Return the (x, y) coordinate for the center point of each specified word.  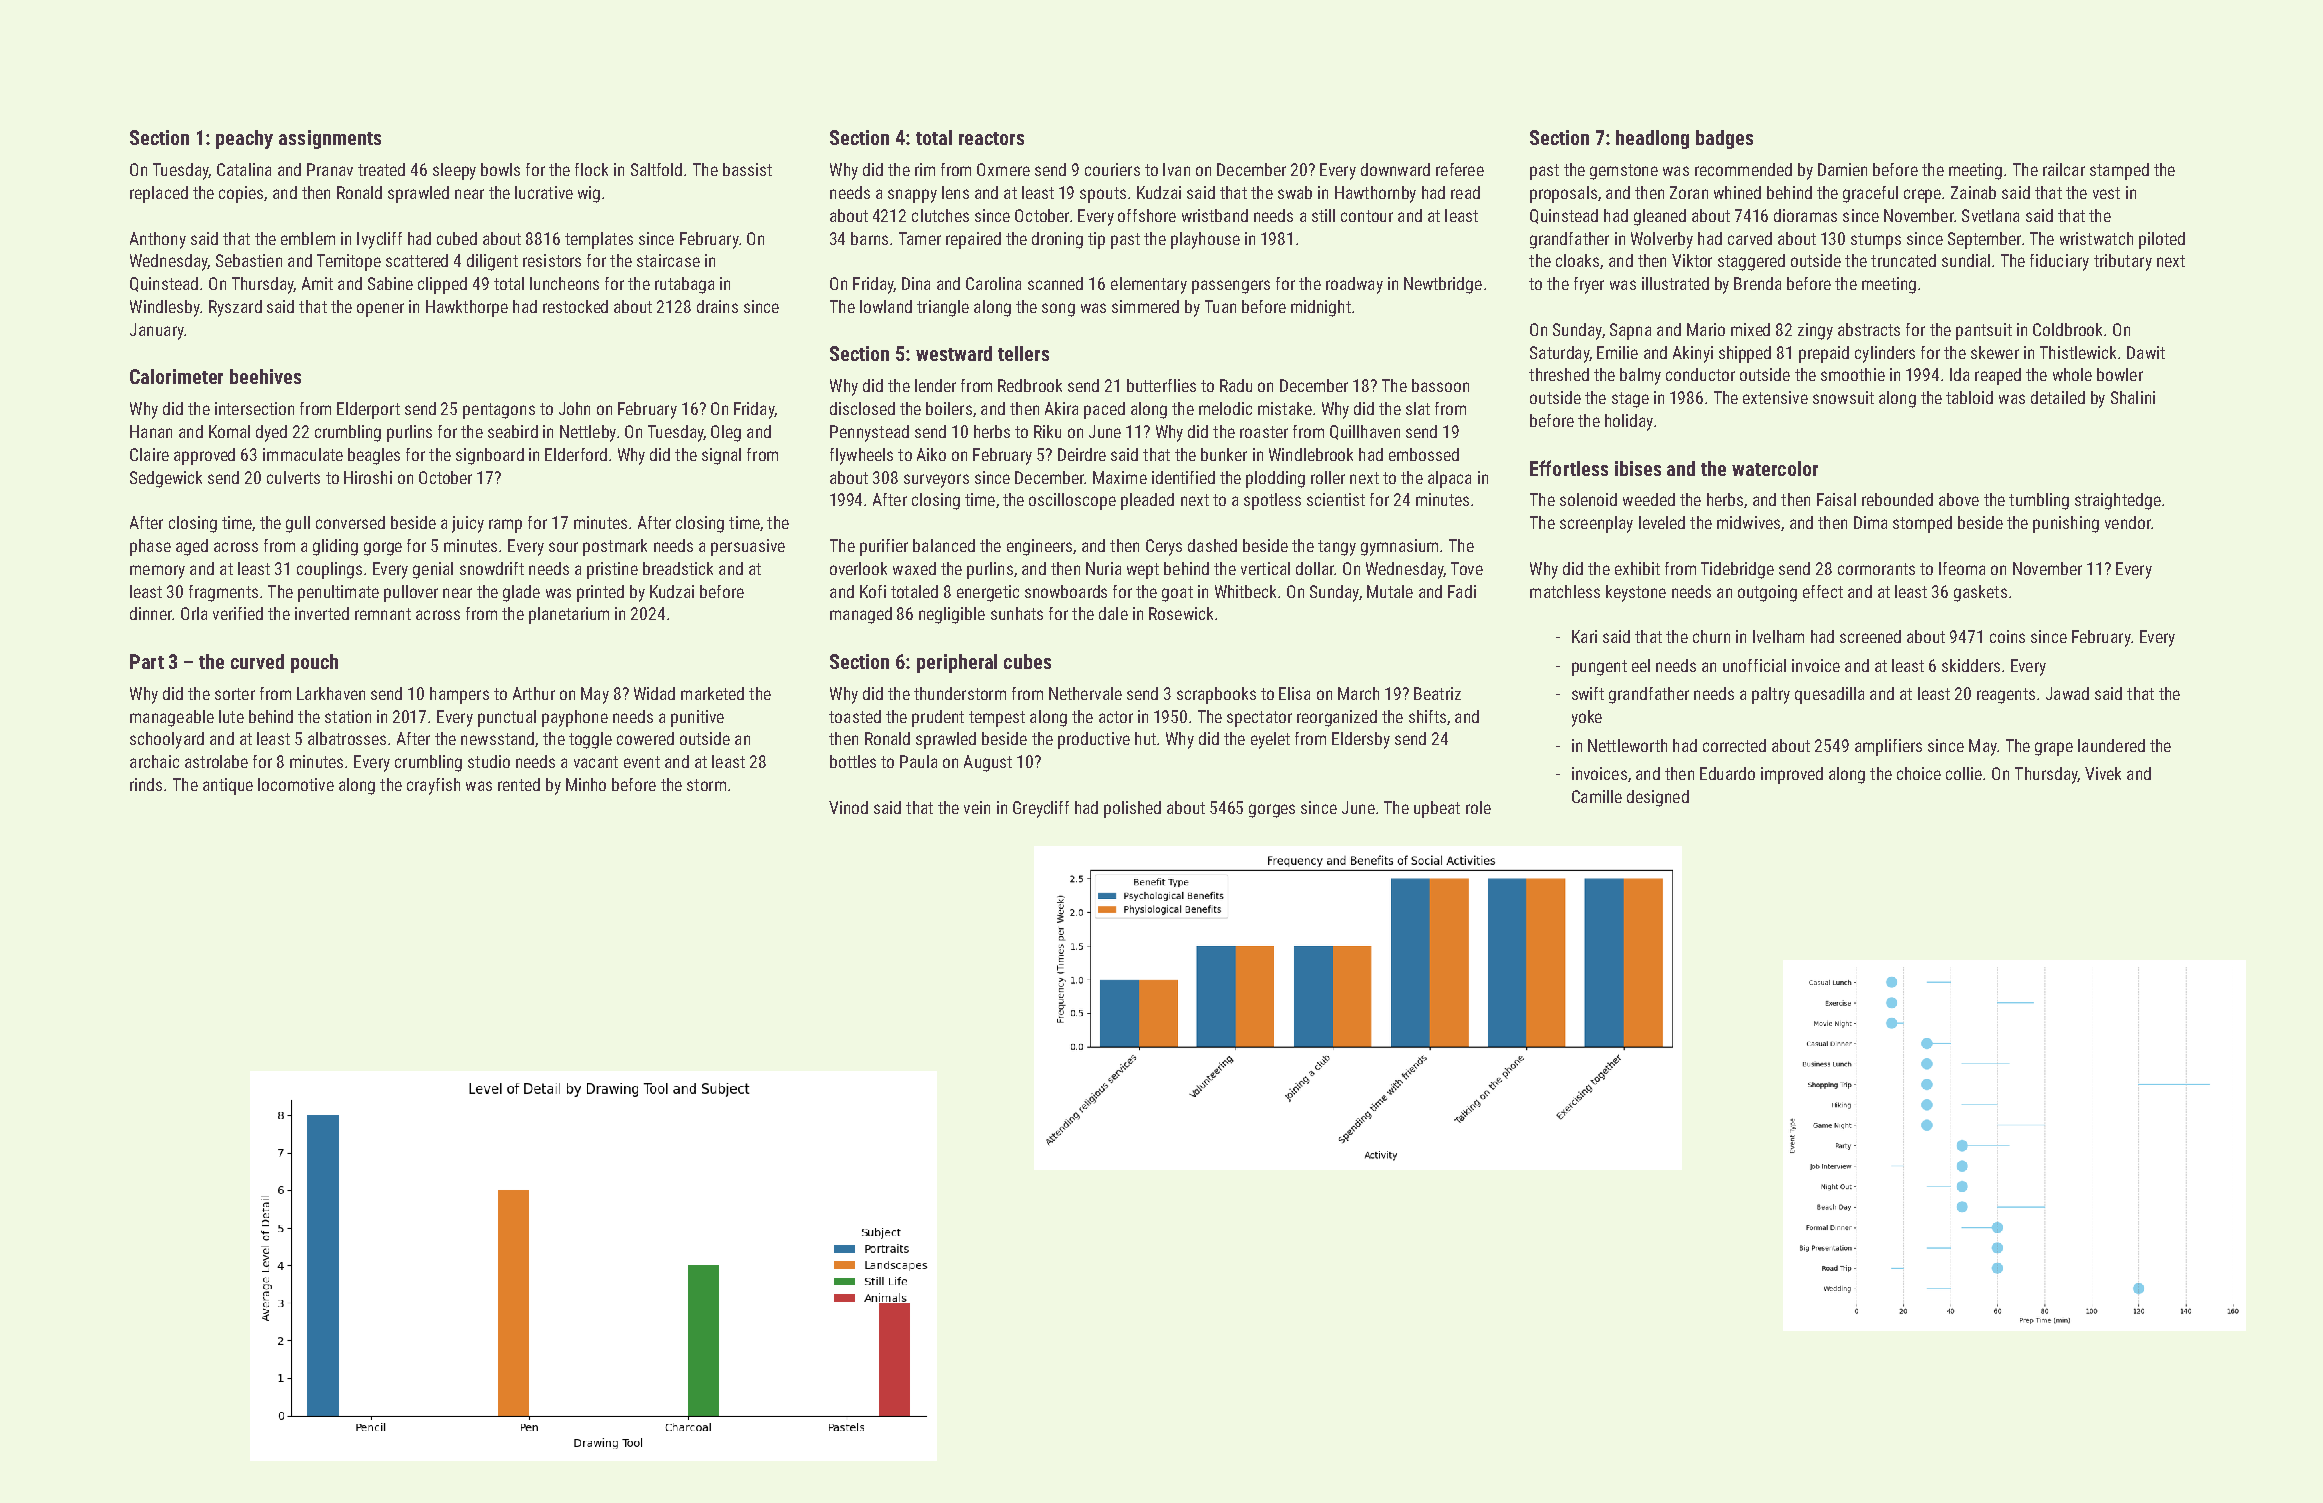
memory (157, 572)
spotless (1272, 501)
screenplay (1596, 524)
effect (1823, 591)
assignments (330, 139)
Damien (1842, 169)
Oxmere (1003, 169)
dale (1113, 613)
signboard (490, 456)
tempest (997, 719)
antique (228, 786)
